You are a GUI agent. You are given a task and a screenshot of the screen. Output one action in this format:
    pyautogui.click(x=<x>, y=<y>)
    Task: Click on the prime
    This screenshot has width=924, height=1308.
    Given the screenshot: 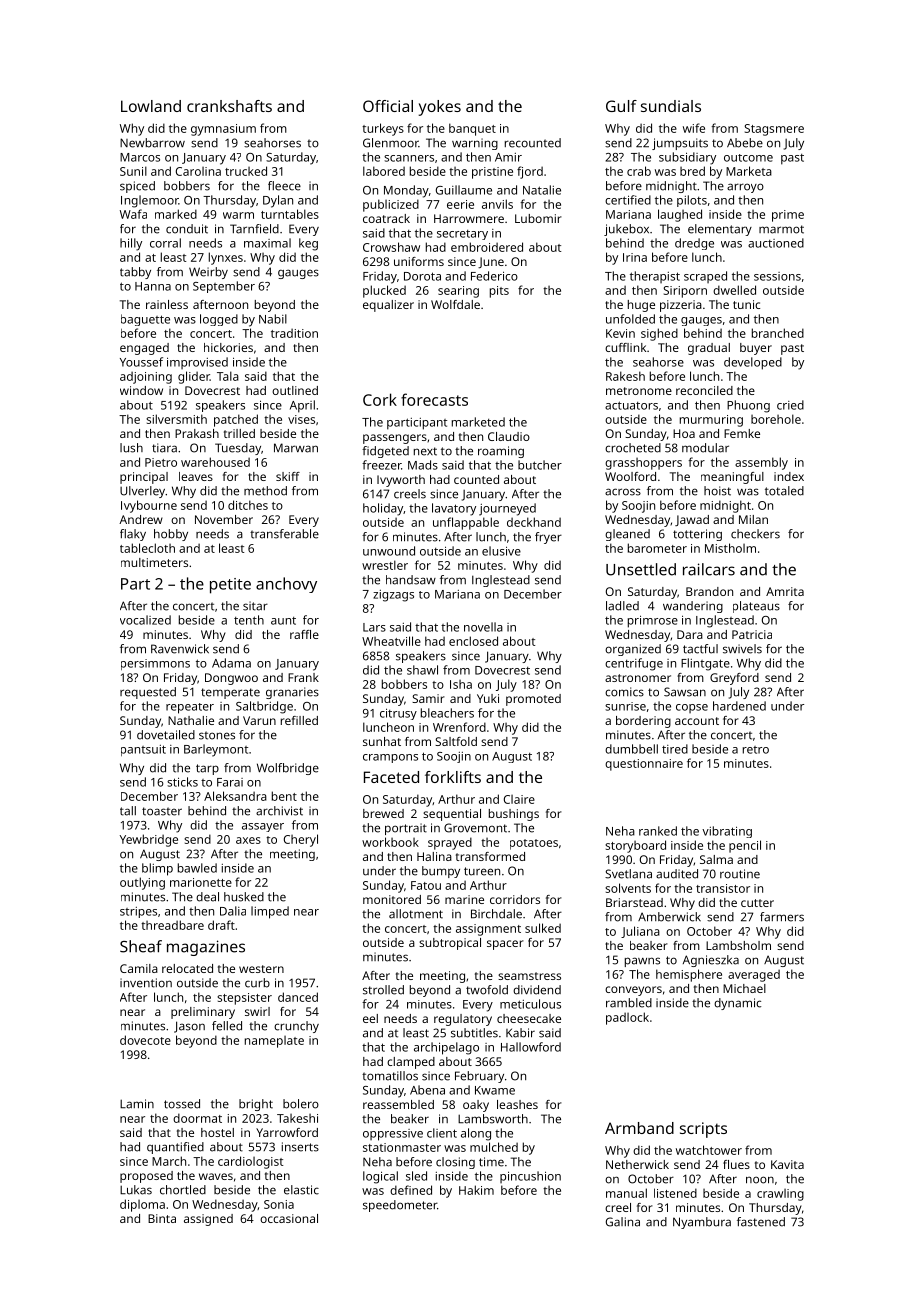 What is the action you would take?
    pyautogui.click(x=788, y=216)
